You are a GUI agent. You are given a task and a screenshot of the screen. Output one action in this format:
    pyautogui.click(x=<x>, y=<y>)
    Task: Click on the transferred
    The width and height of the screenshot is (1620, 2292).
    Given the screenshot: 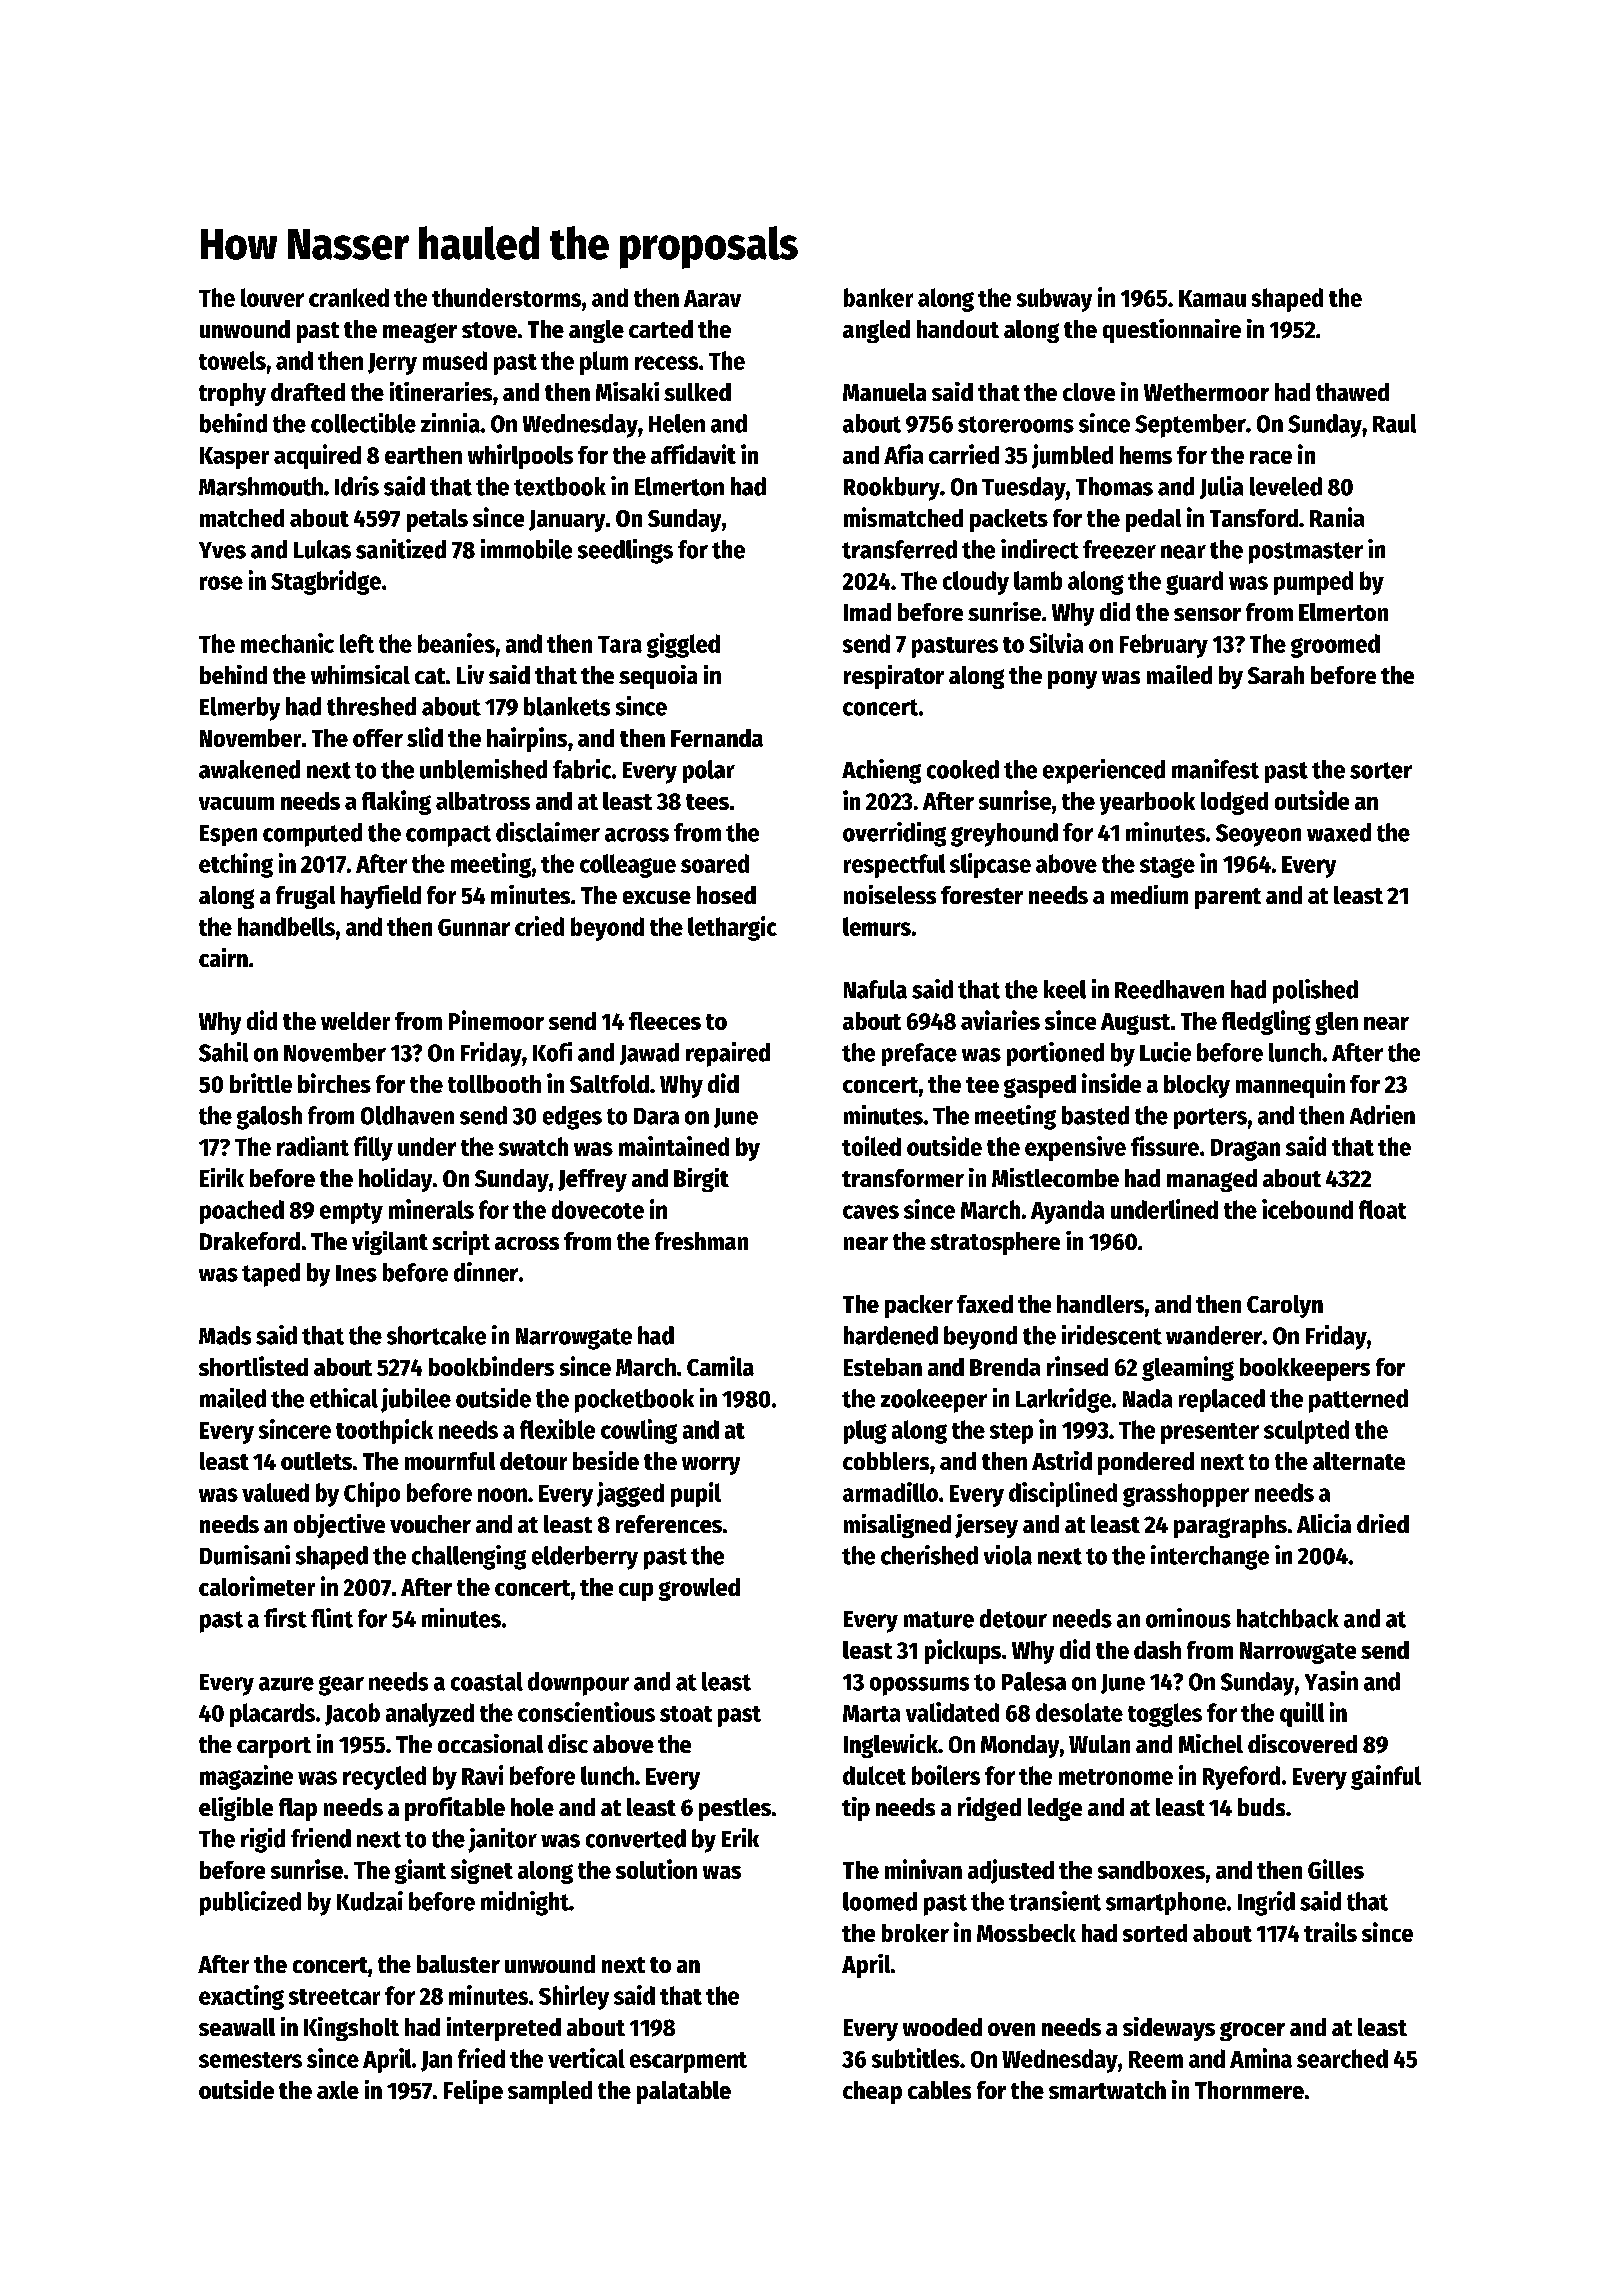 What is the action you would take?
    pyautogui.click(x=899, y=549)
